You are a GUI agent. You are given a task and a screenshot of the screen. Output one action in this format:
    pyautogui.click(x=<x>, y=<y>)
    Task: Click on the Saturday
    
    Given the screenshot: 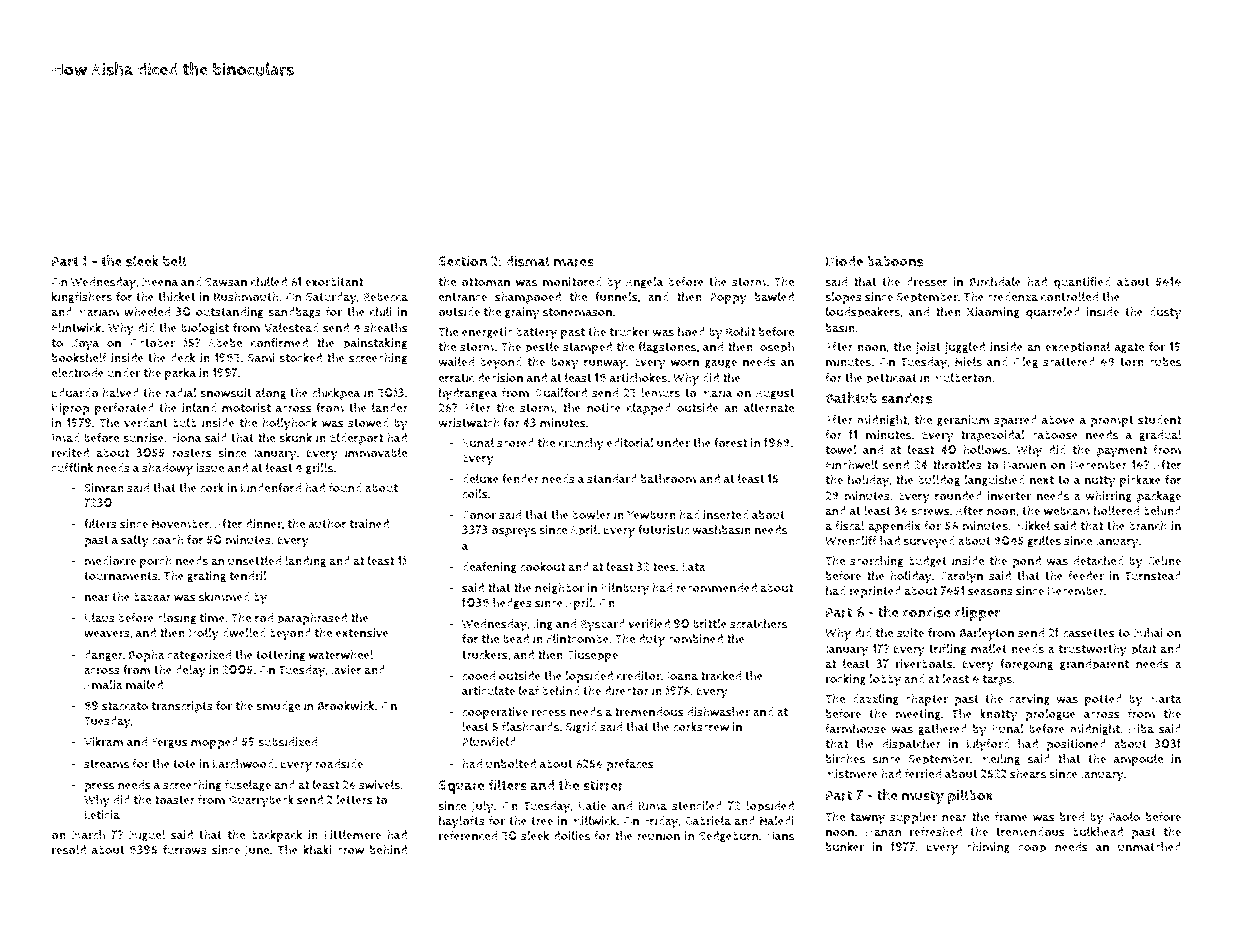 What is the action you would take?
    pyautogui.click(x=331, y=298)
